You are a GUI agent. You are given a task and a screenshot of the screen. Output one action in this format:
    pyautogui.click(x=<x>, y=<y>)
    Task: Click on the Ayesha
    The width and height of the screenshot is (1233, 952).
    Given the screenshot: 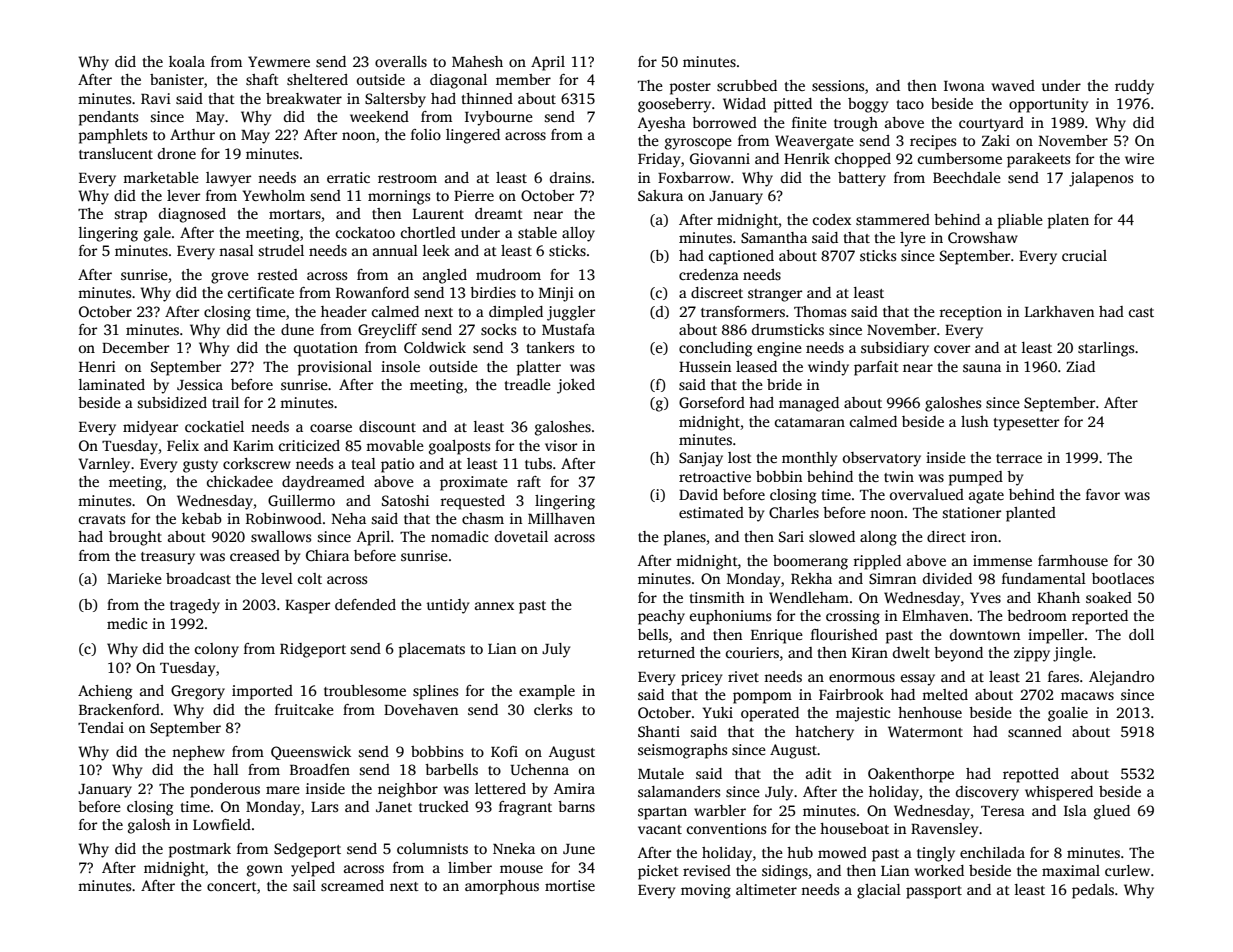 What is the action you would take?
    pyautogui.click(x=662, y=124)
